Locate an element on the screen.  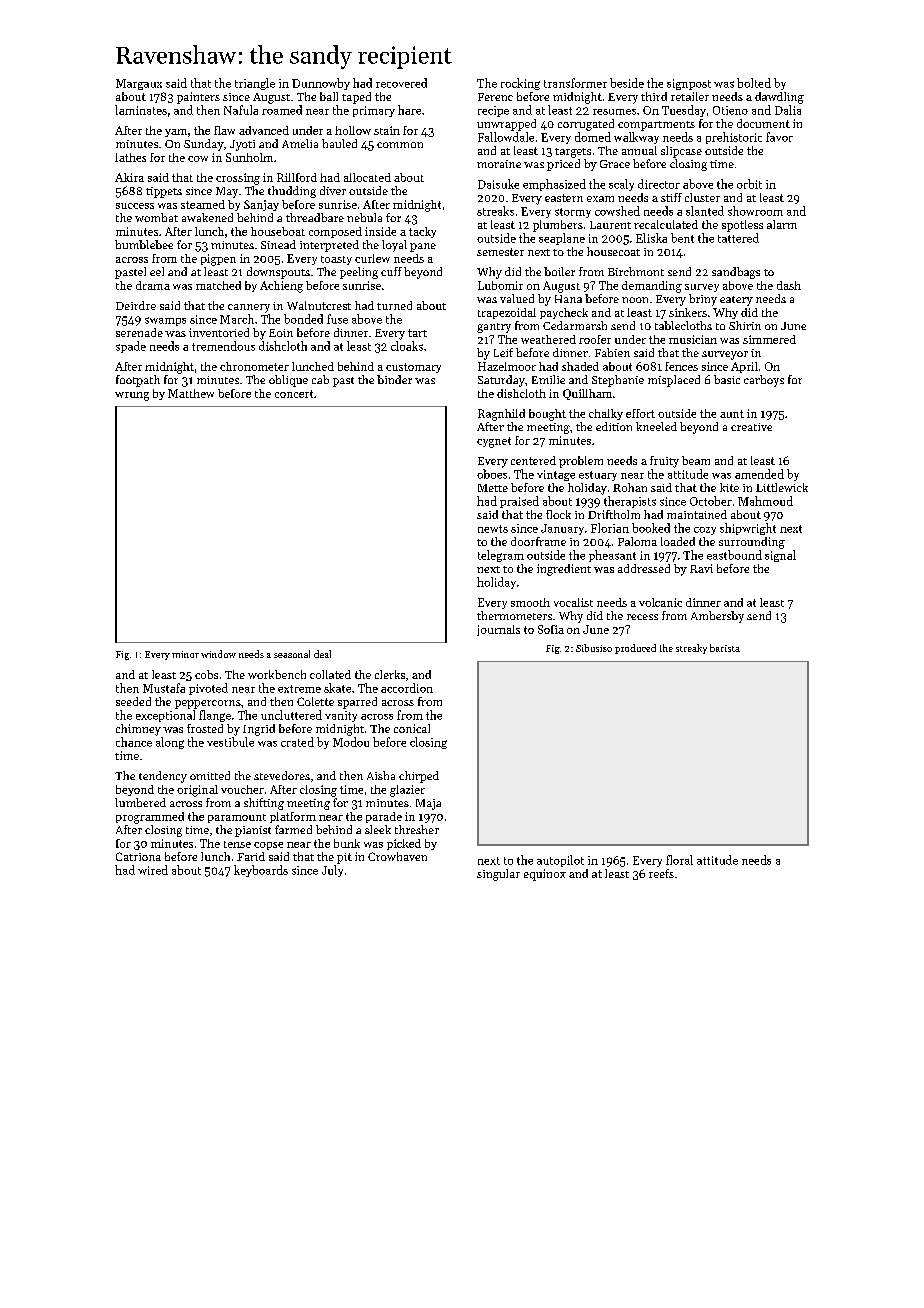
barista is located at coordinates (725, 648).
